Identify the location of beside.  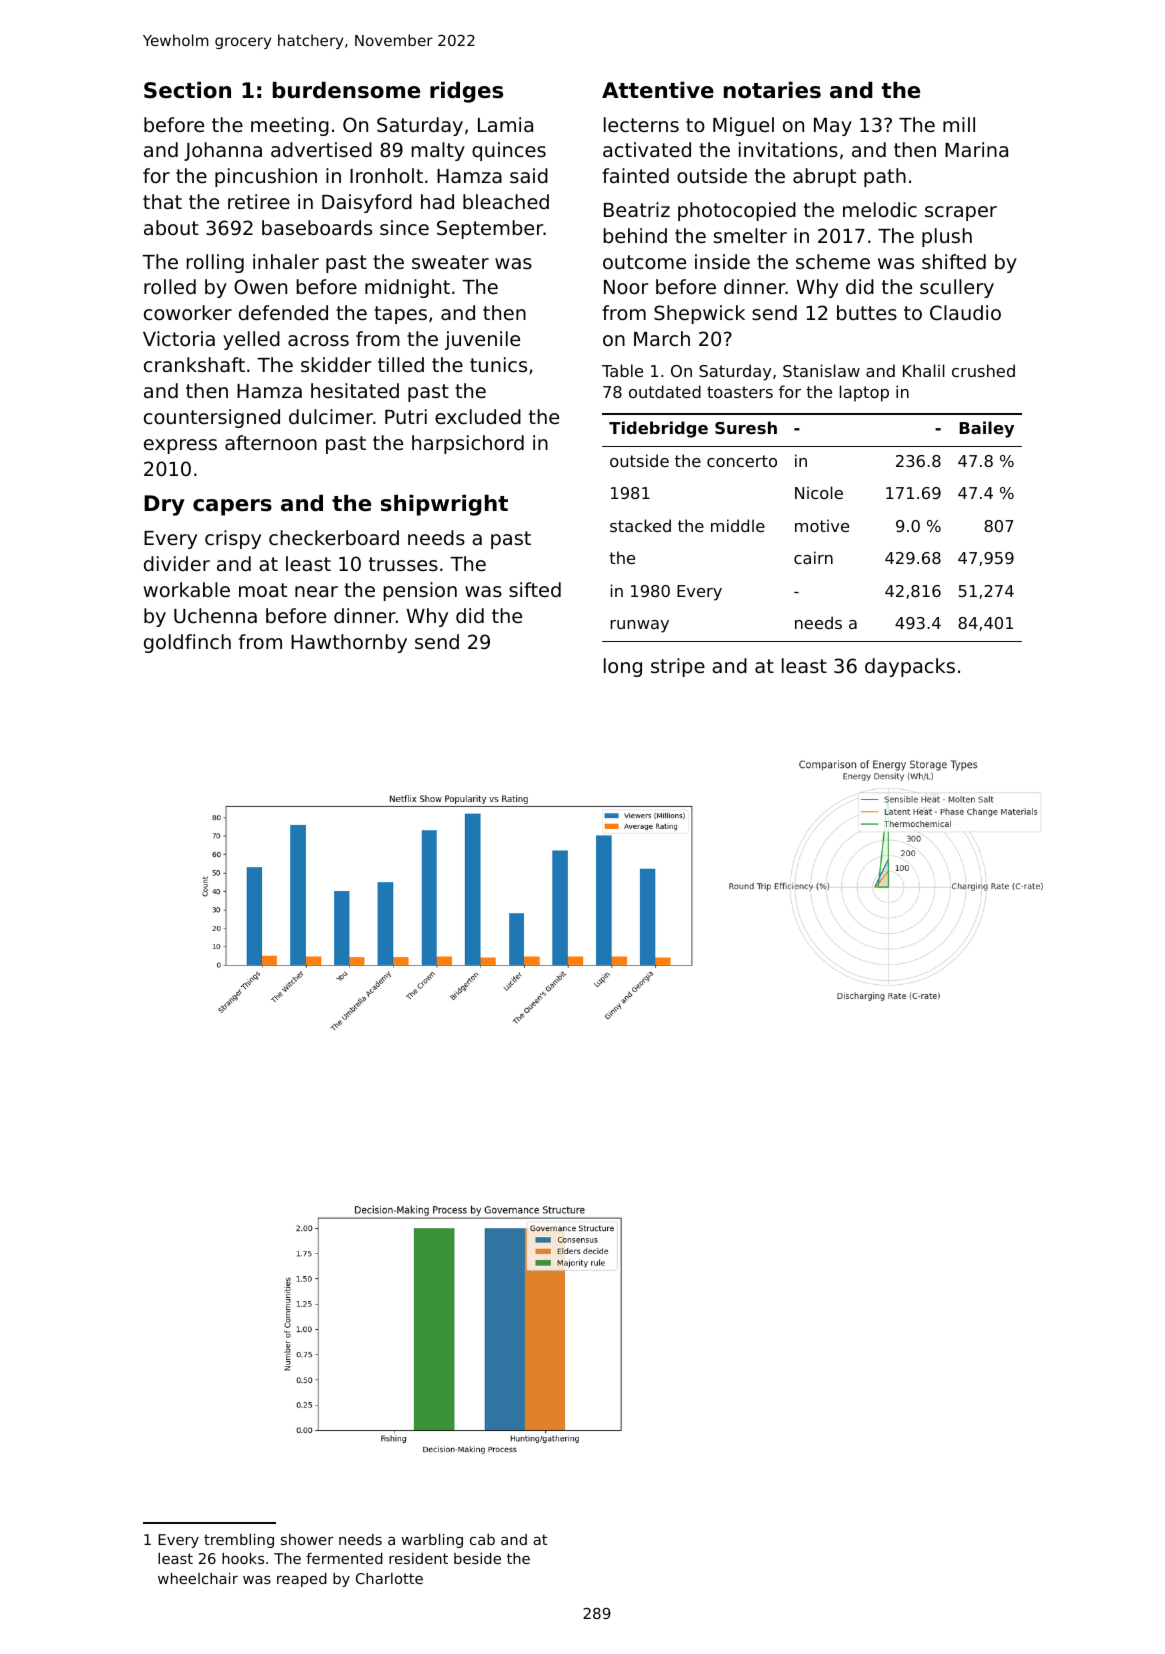
(477, 1558).
